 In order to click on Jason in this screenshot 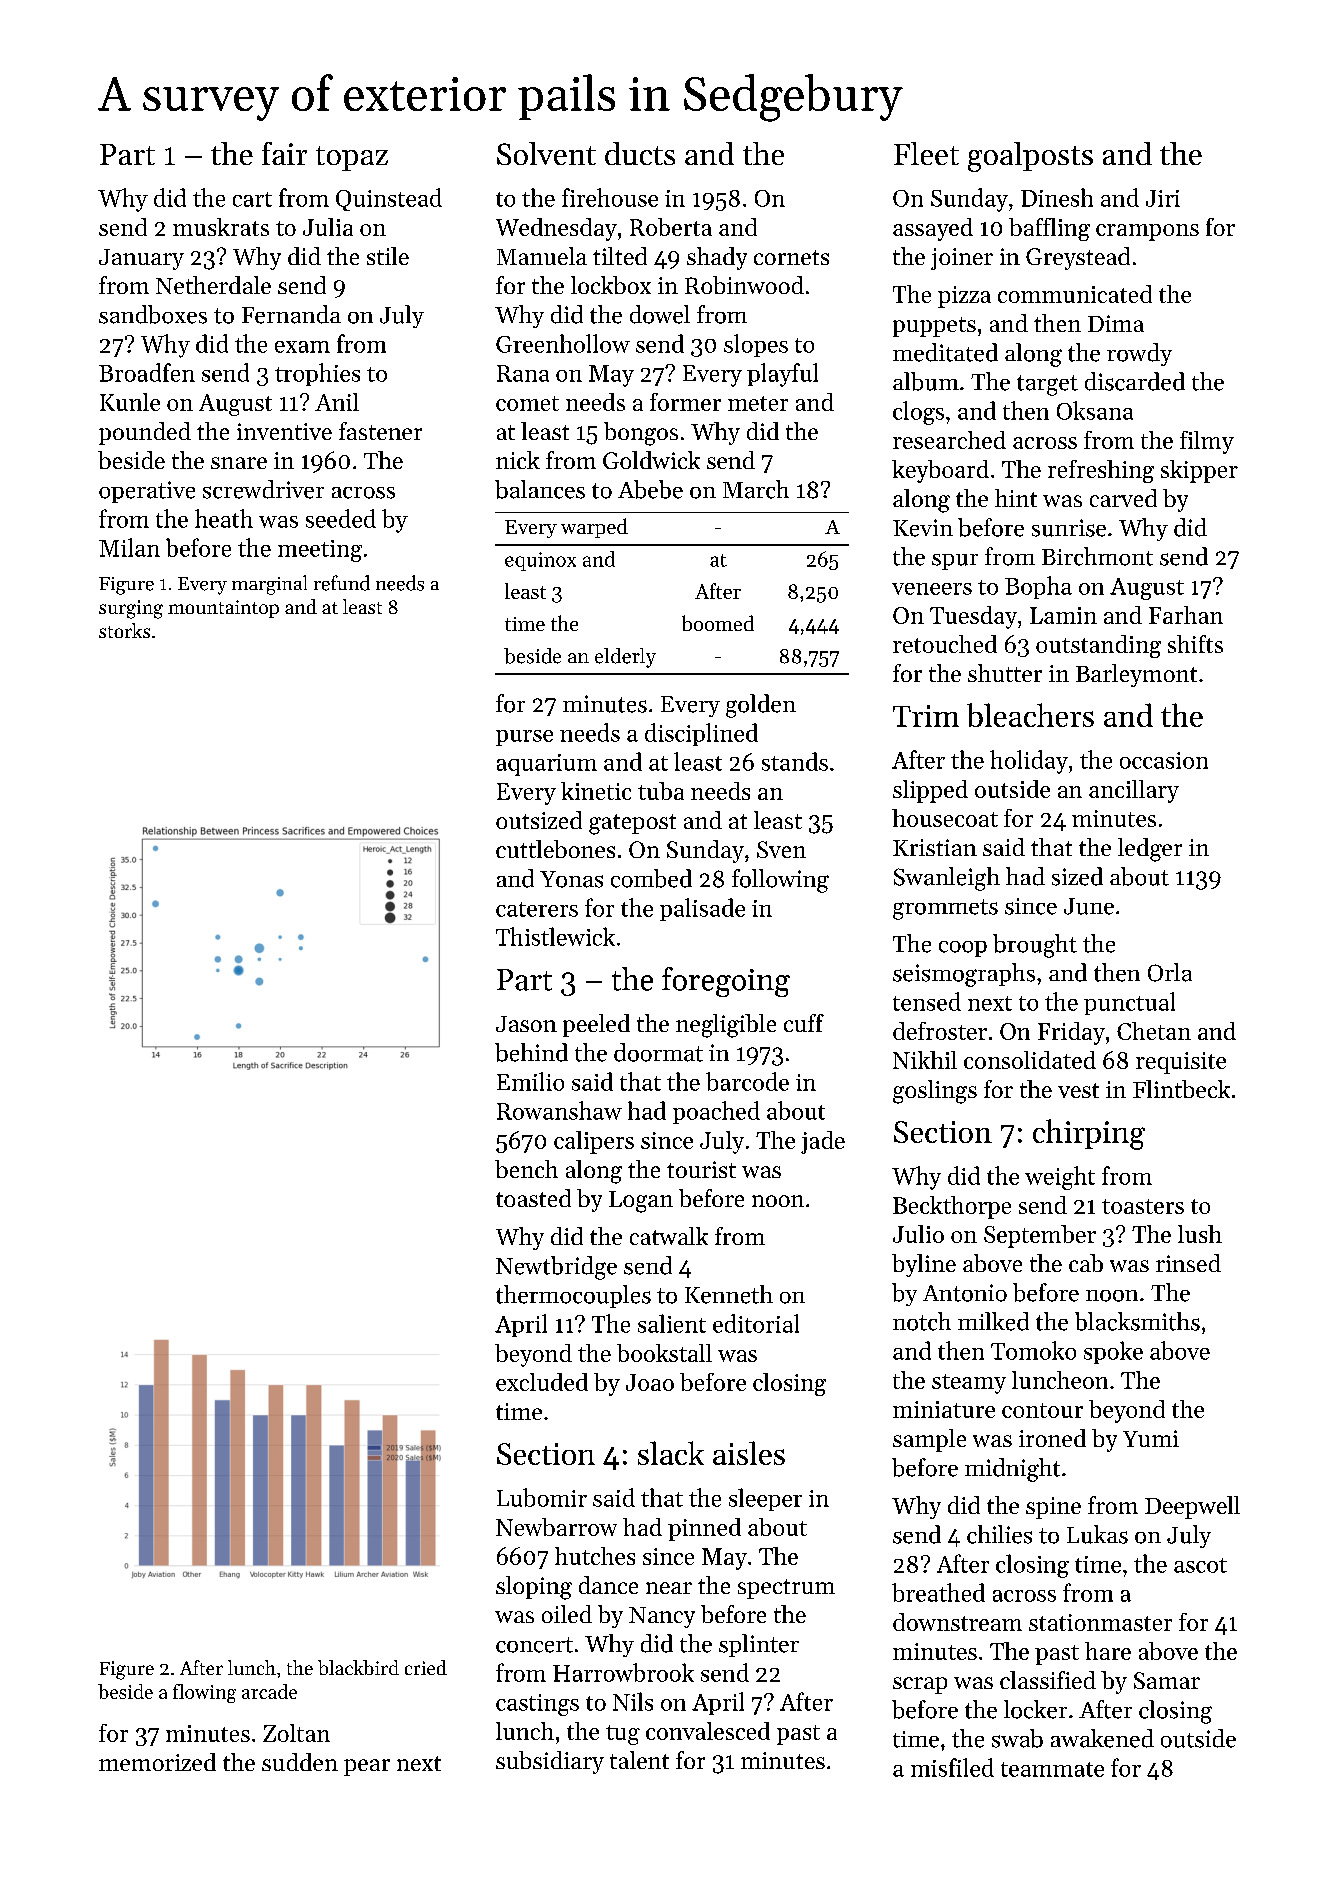, I will do `click(526, 1024)`.
